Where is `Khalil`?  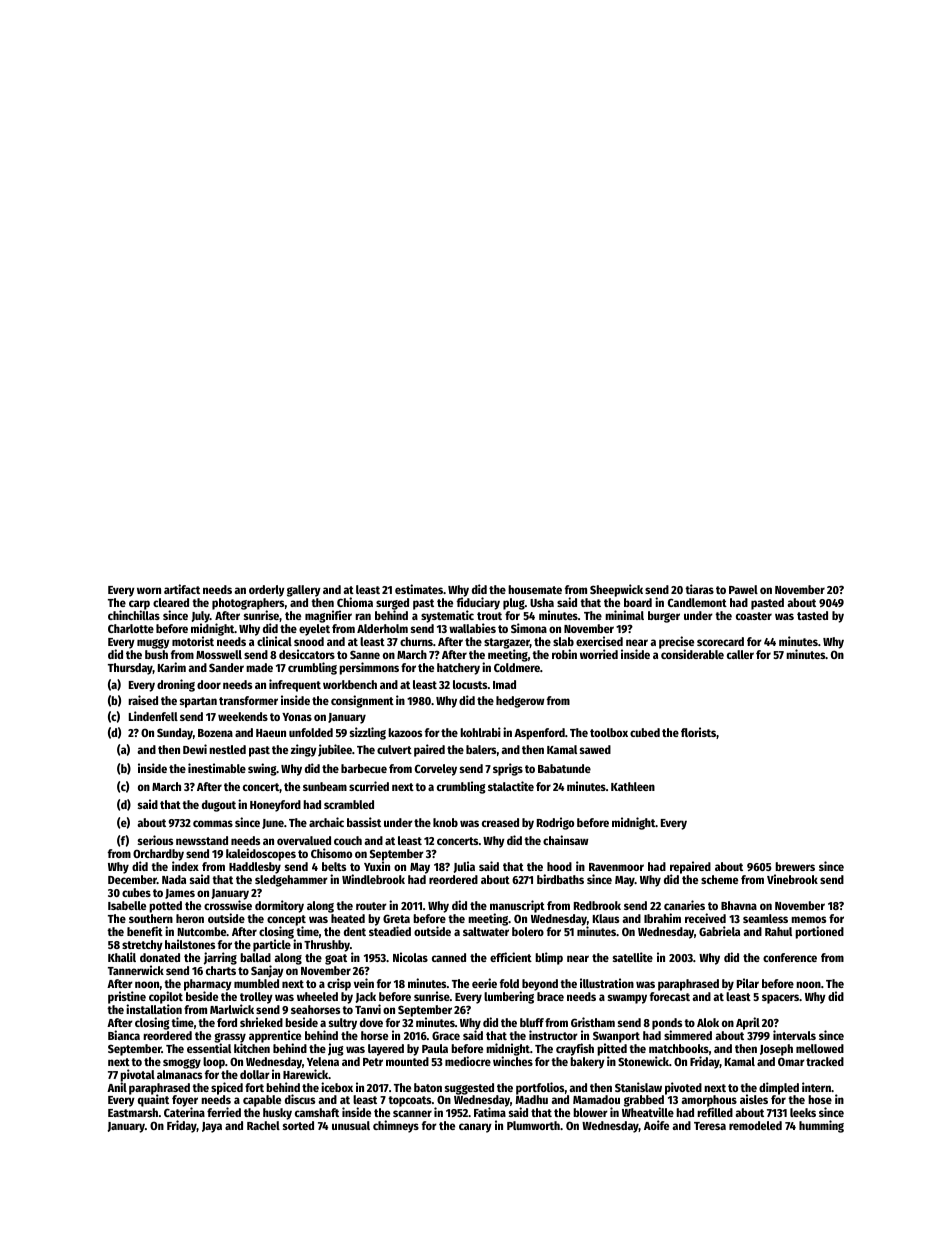 Khalil is located at coordinates (122, 957).
